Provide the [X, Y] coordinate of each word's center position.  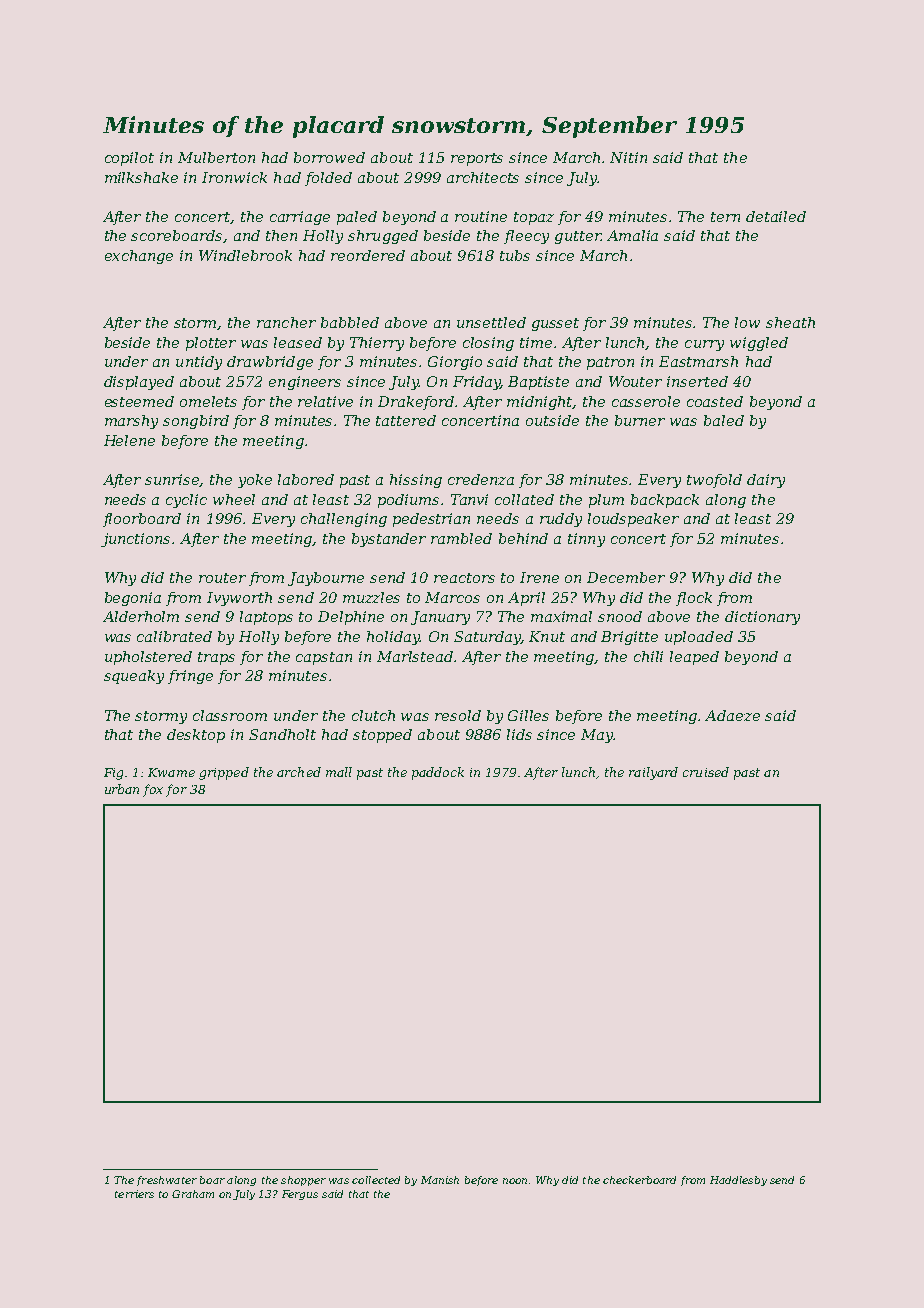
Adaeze [732, 715]
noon [515, 1181]
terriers [134, 1194]
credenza [481, 479]
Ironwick [234, 177]
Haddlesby [738, 1181]
